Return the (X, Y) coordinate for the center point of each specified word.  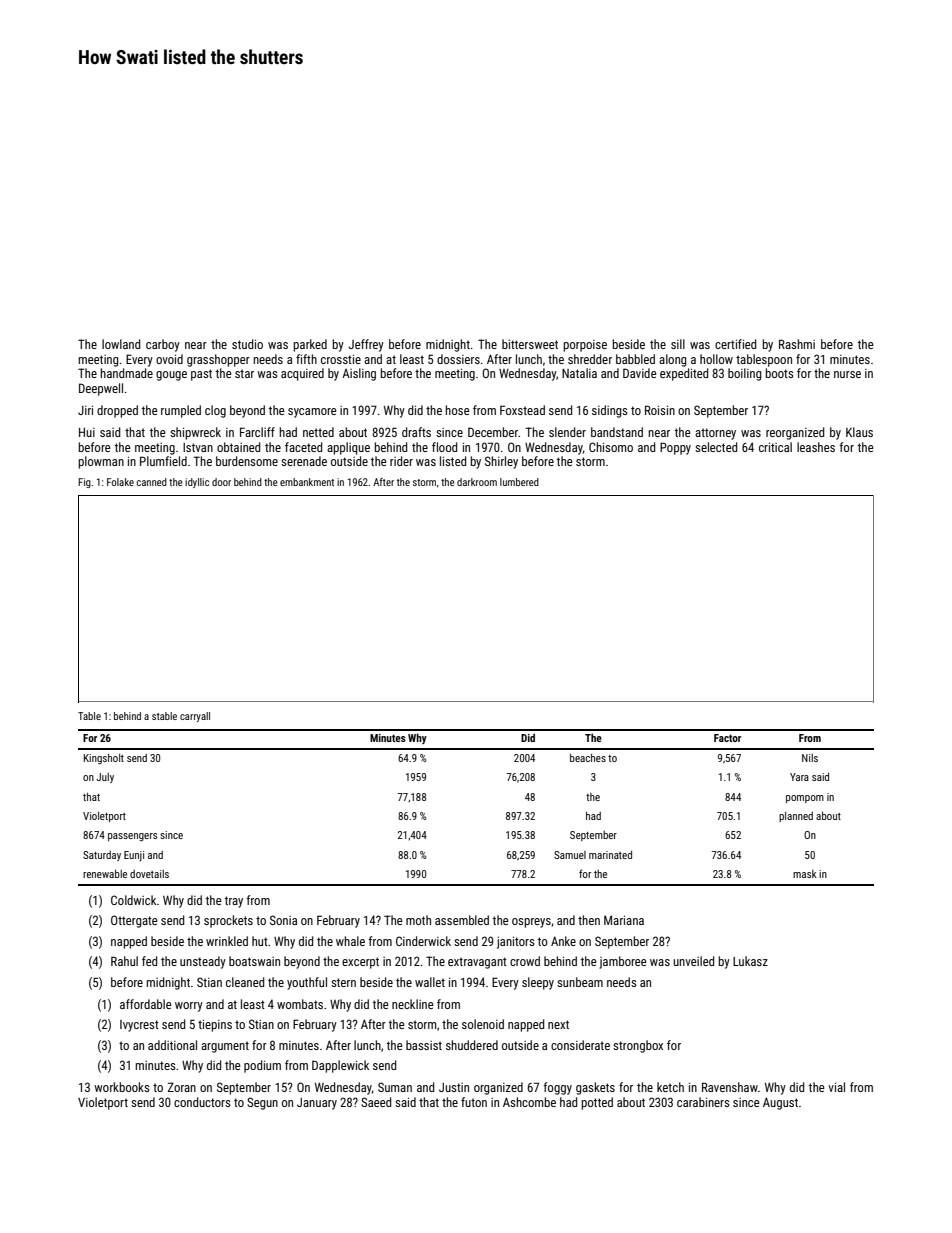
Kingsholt (104, 759)
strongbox (638, 1046)
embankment (307, 482)
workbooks (122, 1087)
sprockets (228, 921)
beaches (588, 758)
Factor (727, 738)
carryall (195, 717)
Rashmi (797, 344)
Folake (120, 482)
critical (775, 447)
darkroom (477, 482)
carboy (163, 345)
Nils (810, 758)
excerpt (360, 963)
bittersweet (530, 344)
